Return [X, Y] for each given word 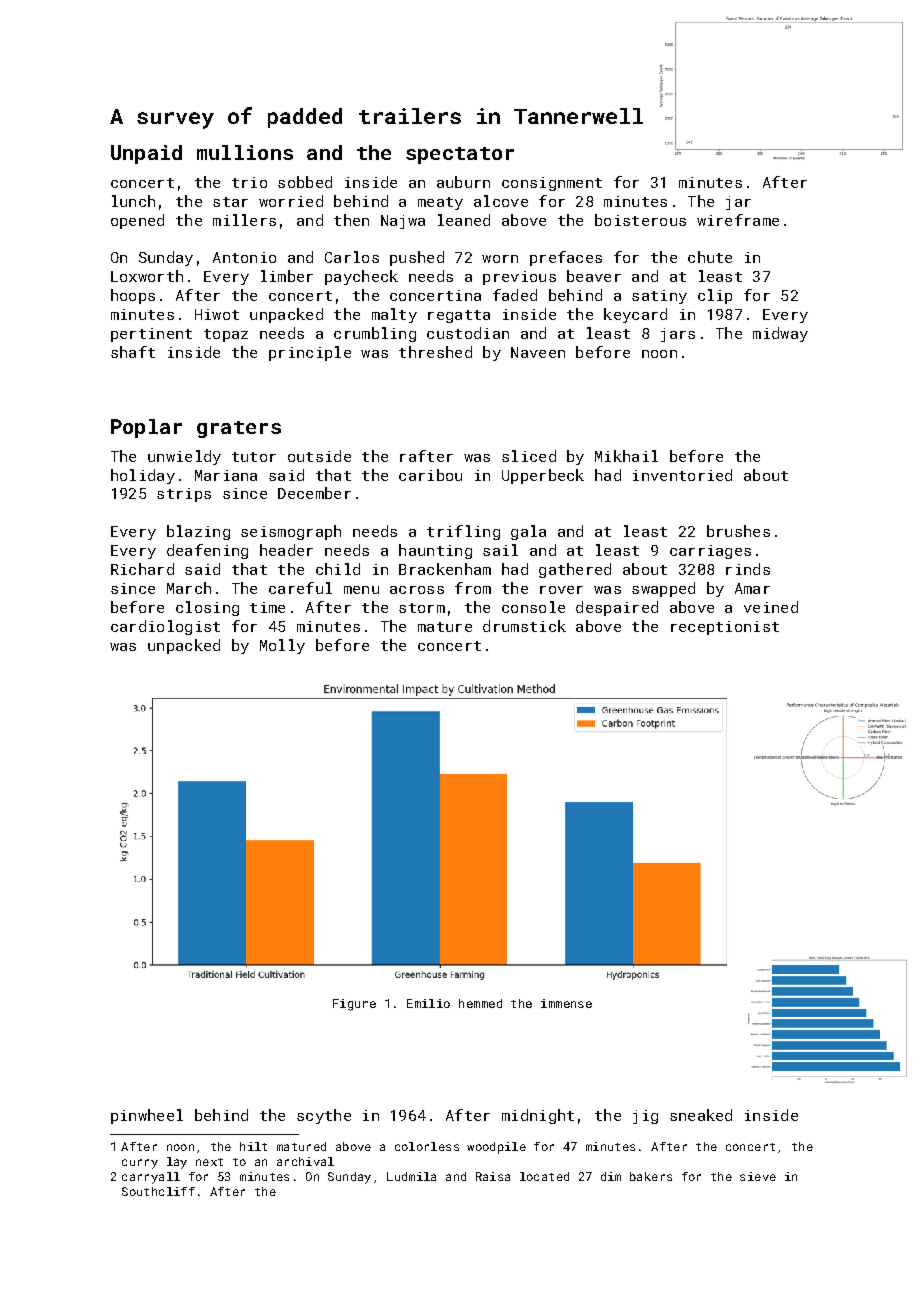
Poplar [146, 428]
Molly [282, 646]
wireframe [738, 220]
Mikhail [626, 456]
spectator [460, 155]
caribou [430, 475]
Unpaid [146, 154]
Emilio [428, 1003]
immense [566, 1003]
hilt [253, 1146]
